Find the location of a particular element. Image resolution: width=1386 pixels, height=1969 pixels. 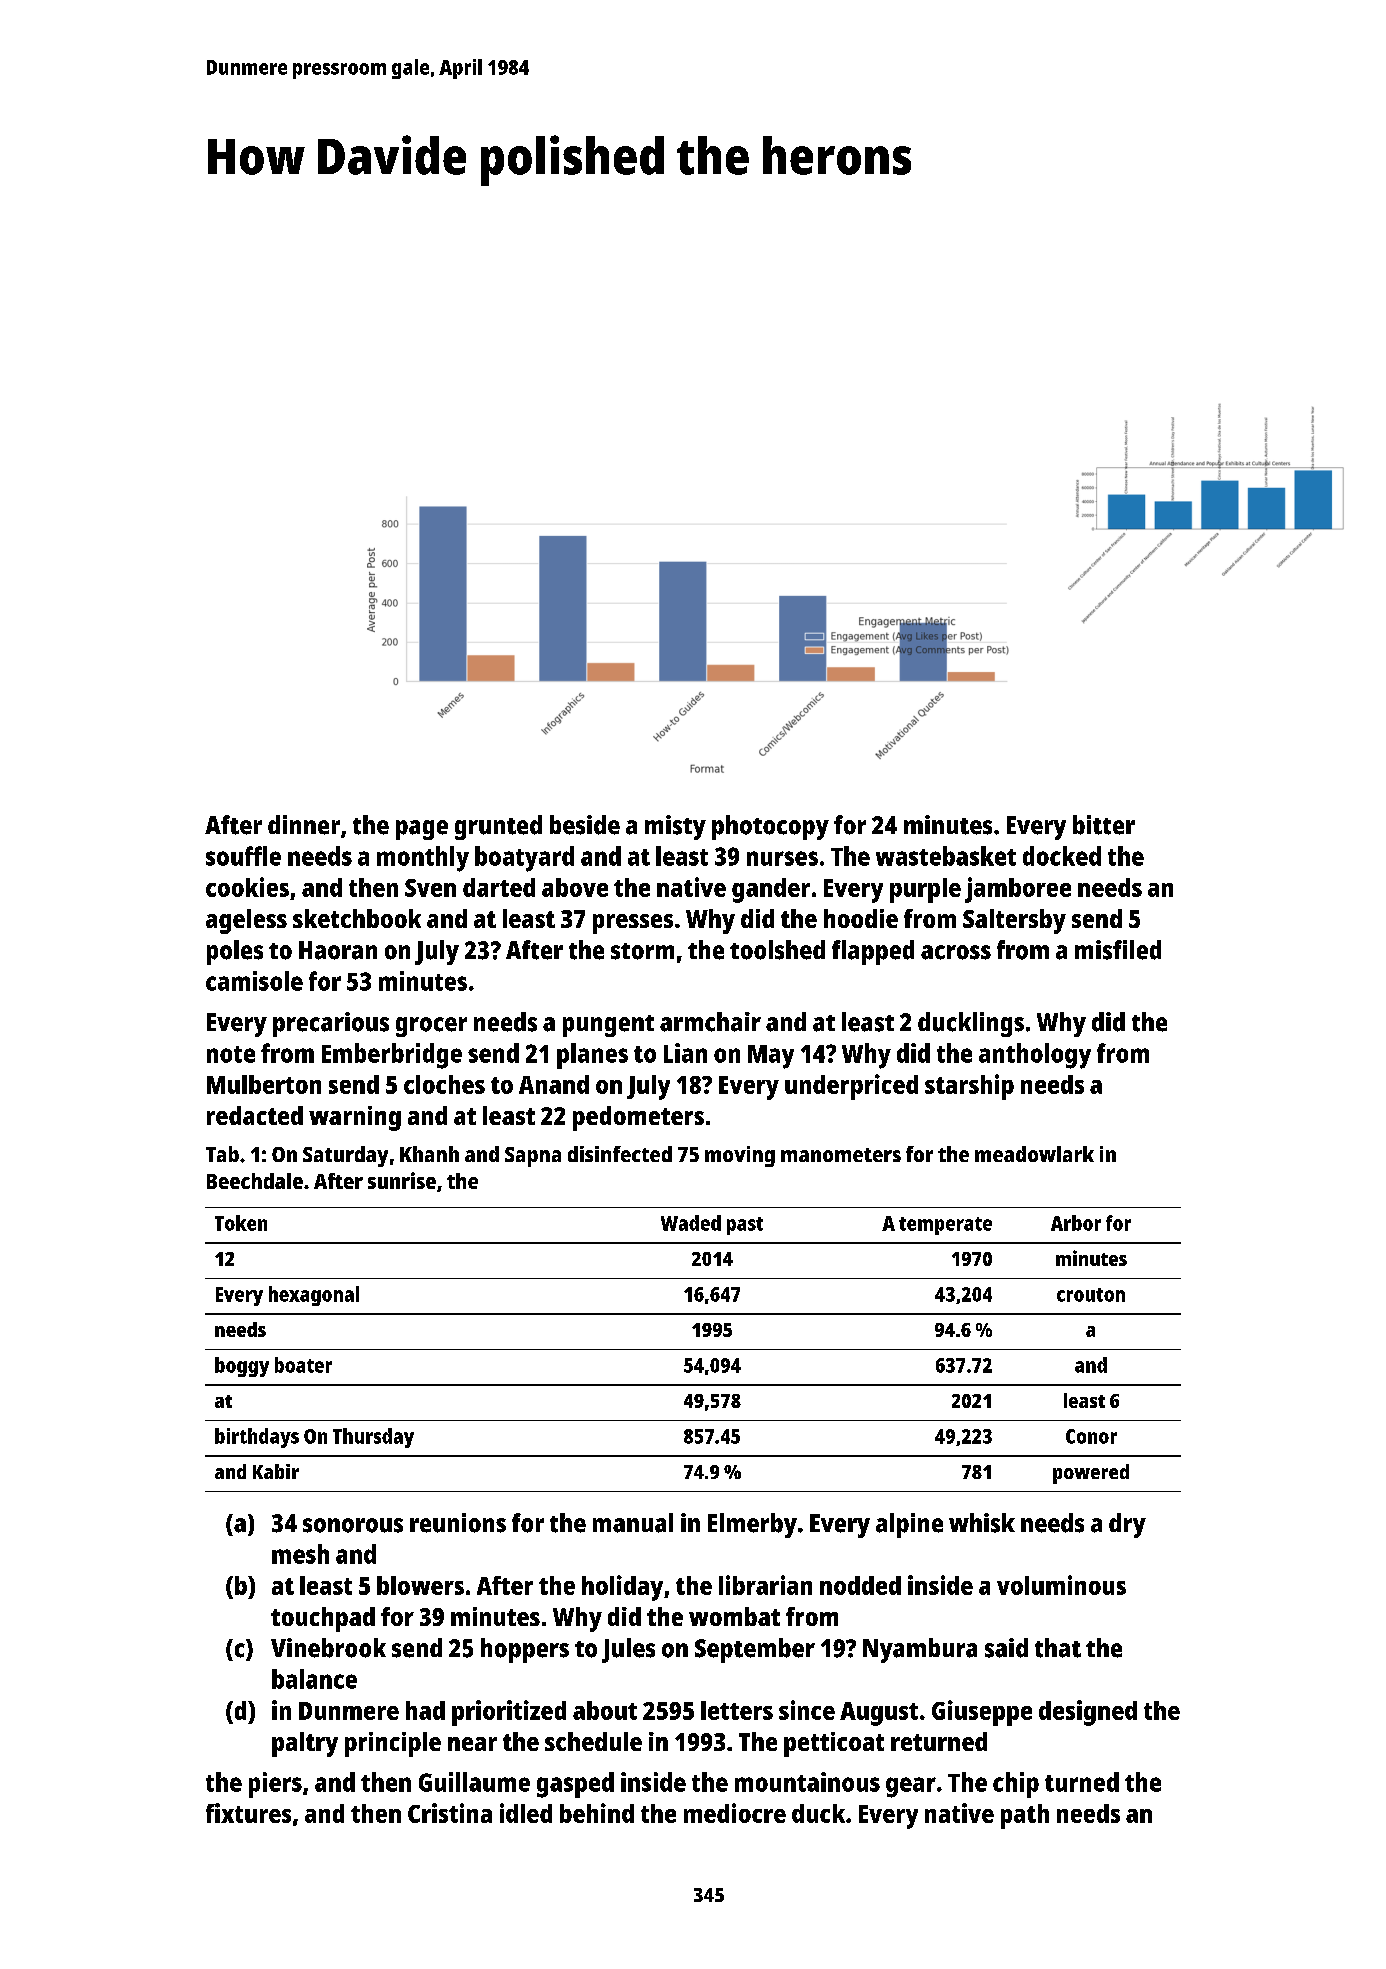

path is located at coordinates (1025, 1816).
